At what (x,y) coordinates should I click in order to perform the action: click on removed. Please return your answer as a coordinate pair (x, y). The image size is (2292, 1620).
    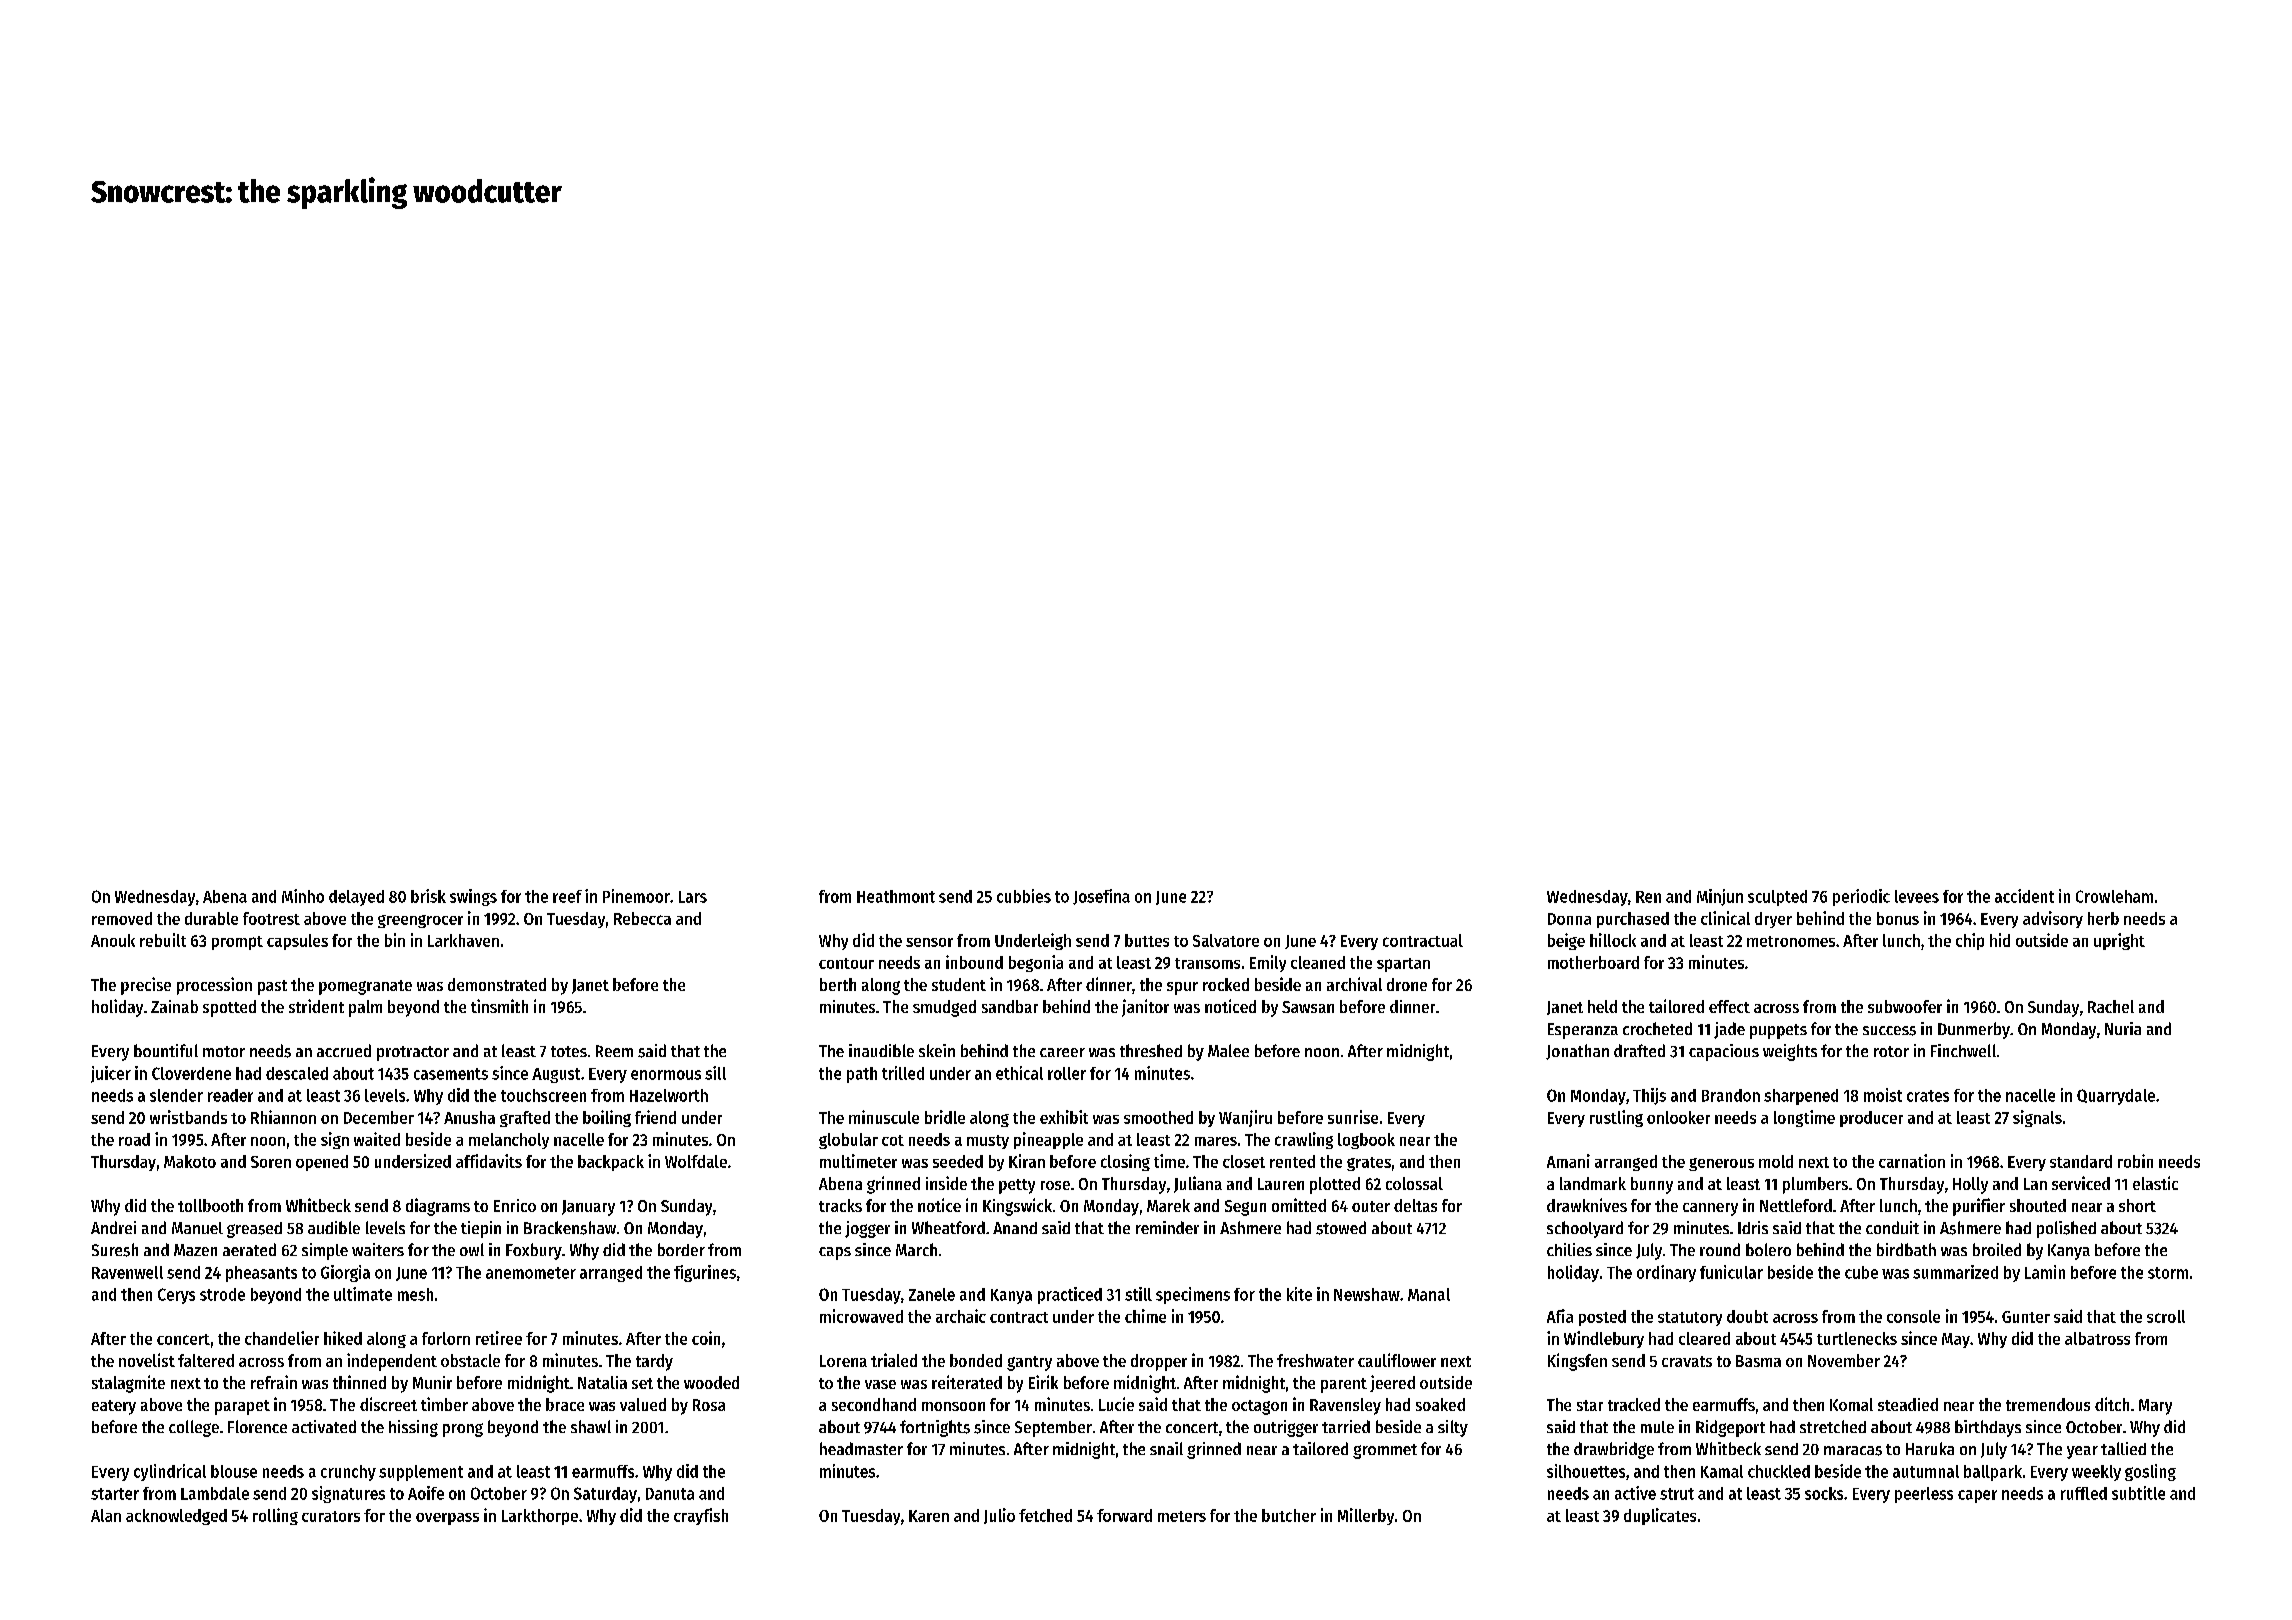
    Looking at the image, I should click on (122, 918).
